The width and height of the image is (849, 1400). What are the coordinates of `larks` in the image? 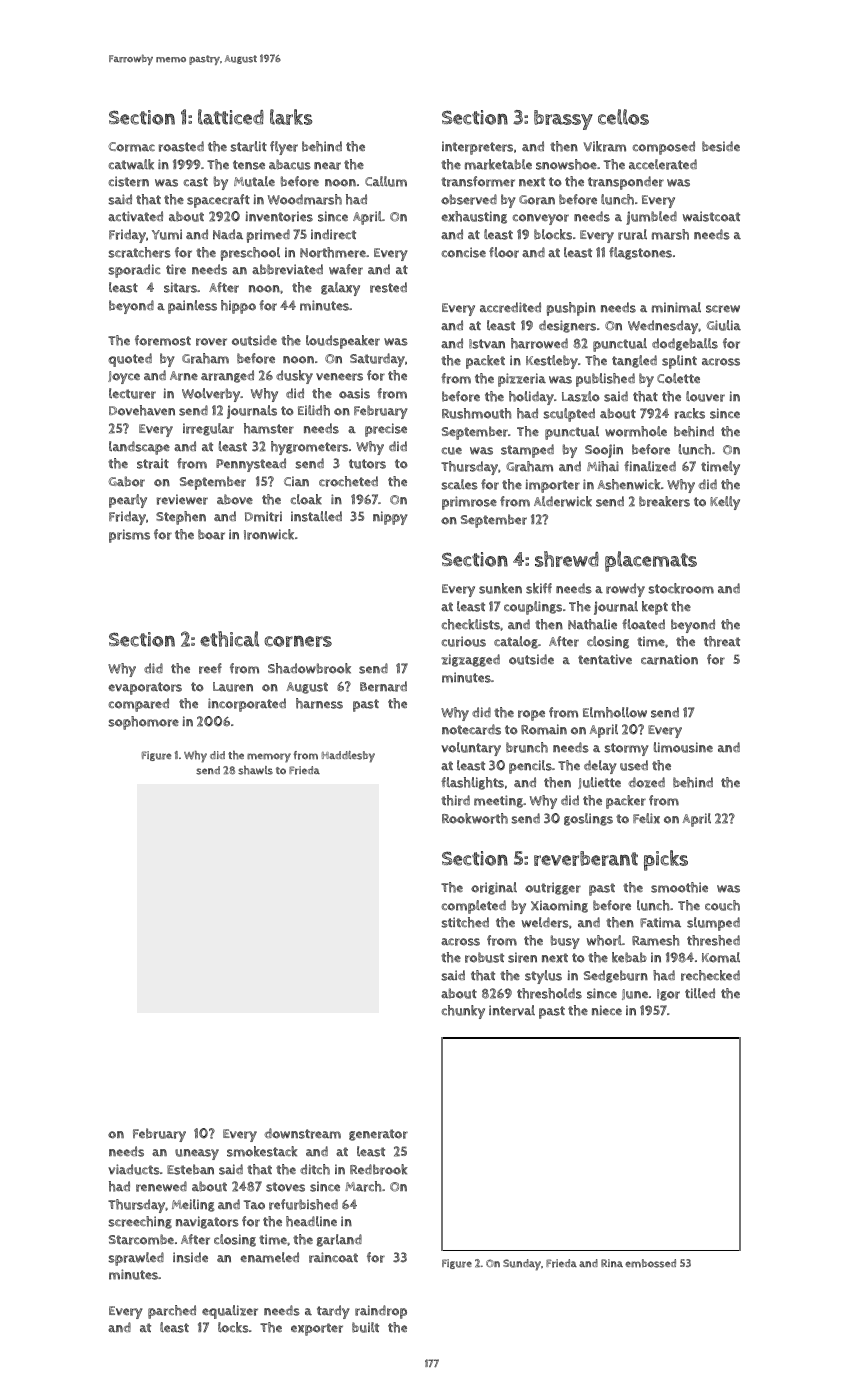 It's located at (291, 117).
